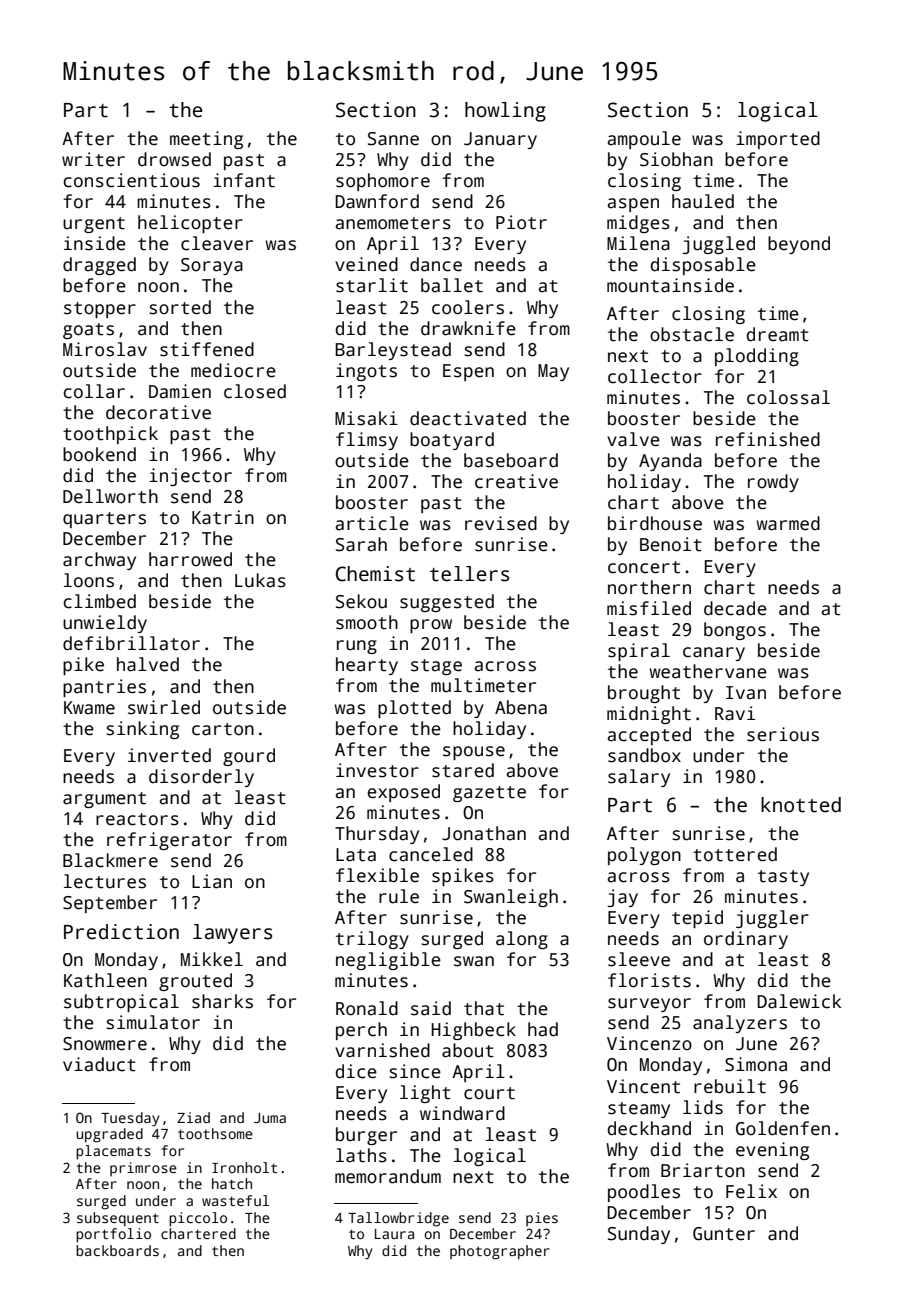  Describe the element at coordinates (505, 112) in the screenshot. I see `howling` at that location.
